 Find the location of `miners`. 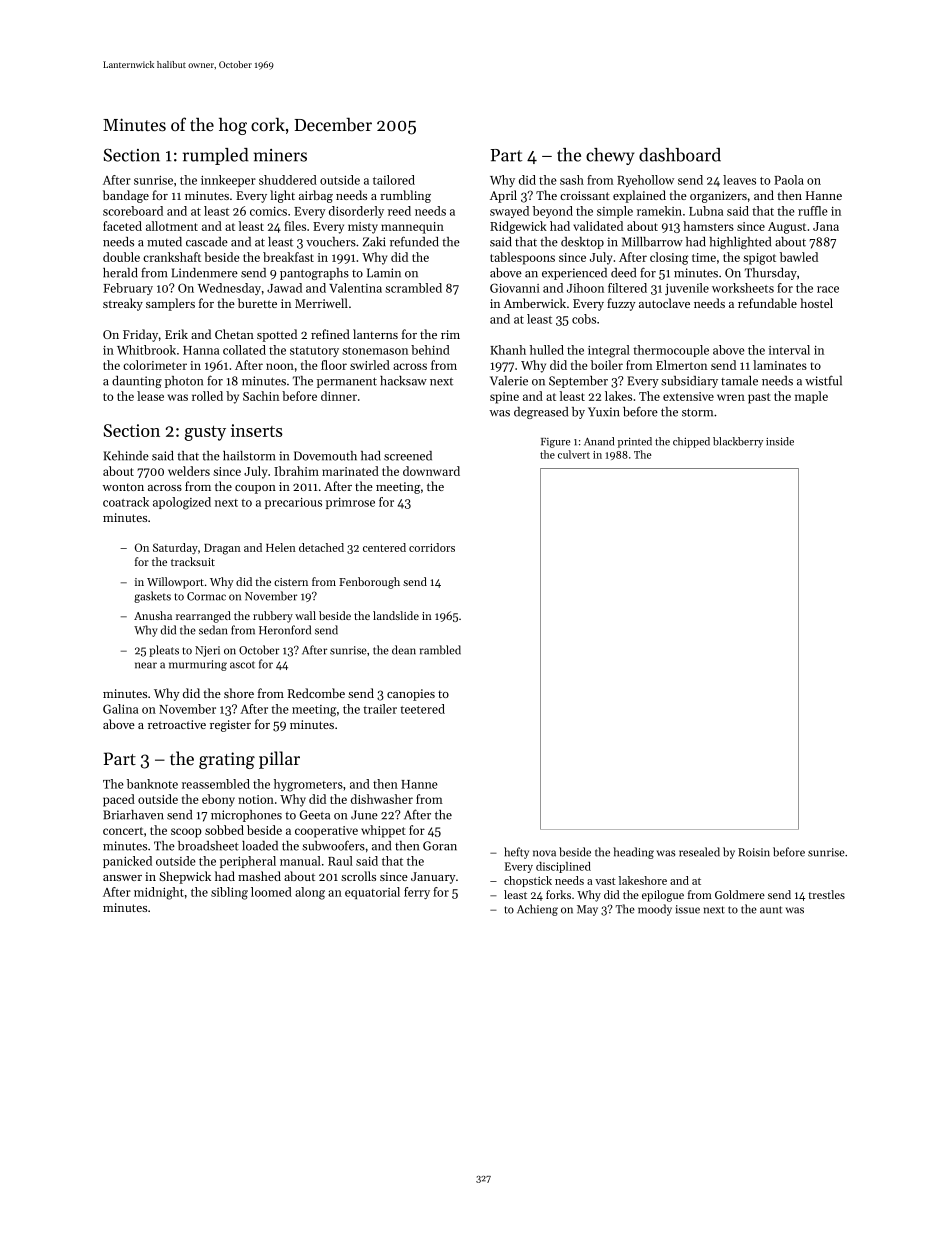

miners is located at coordinates (280, 155).
